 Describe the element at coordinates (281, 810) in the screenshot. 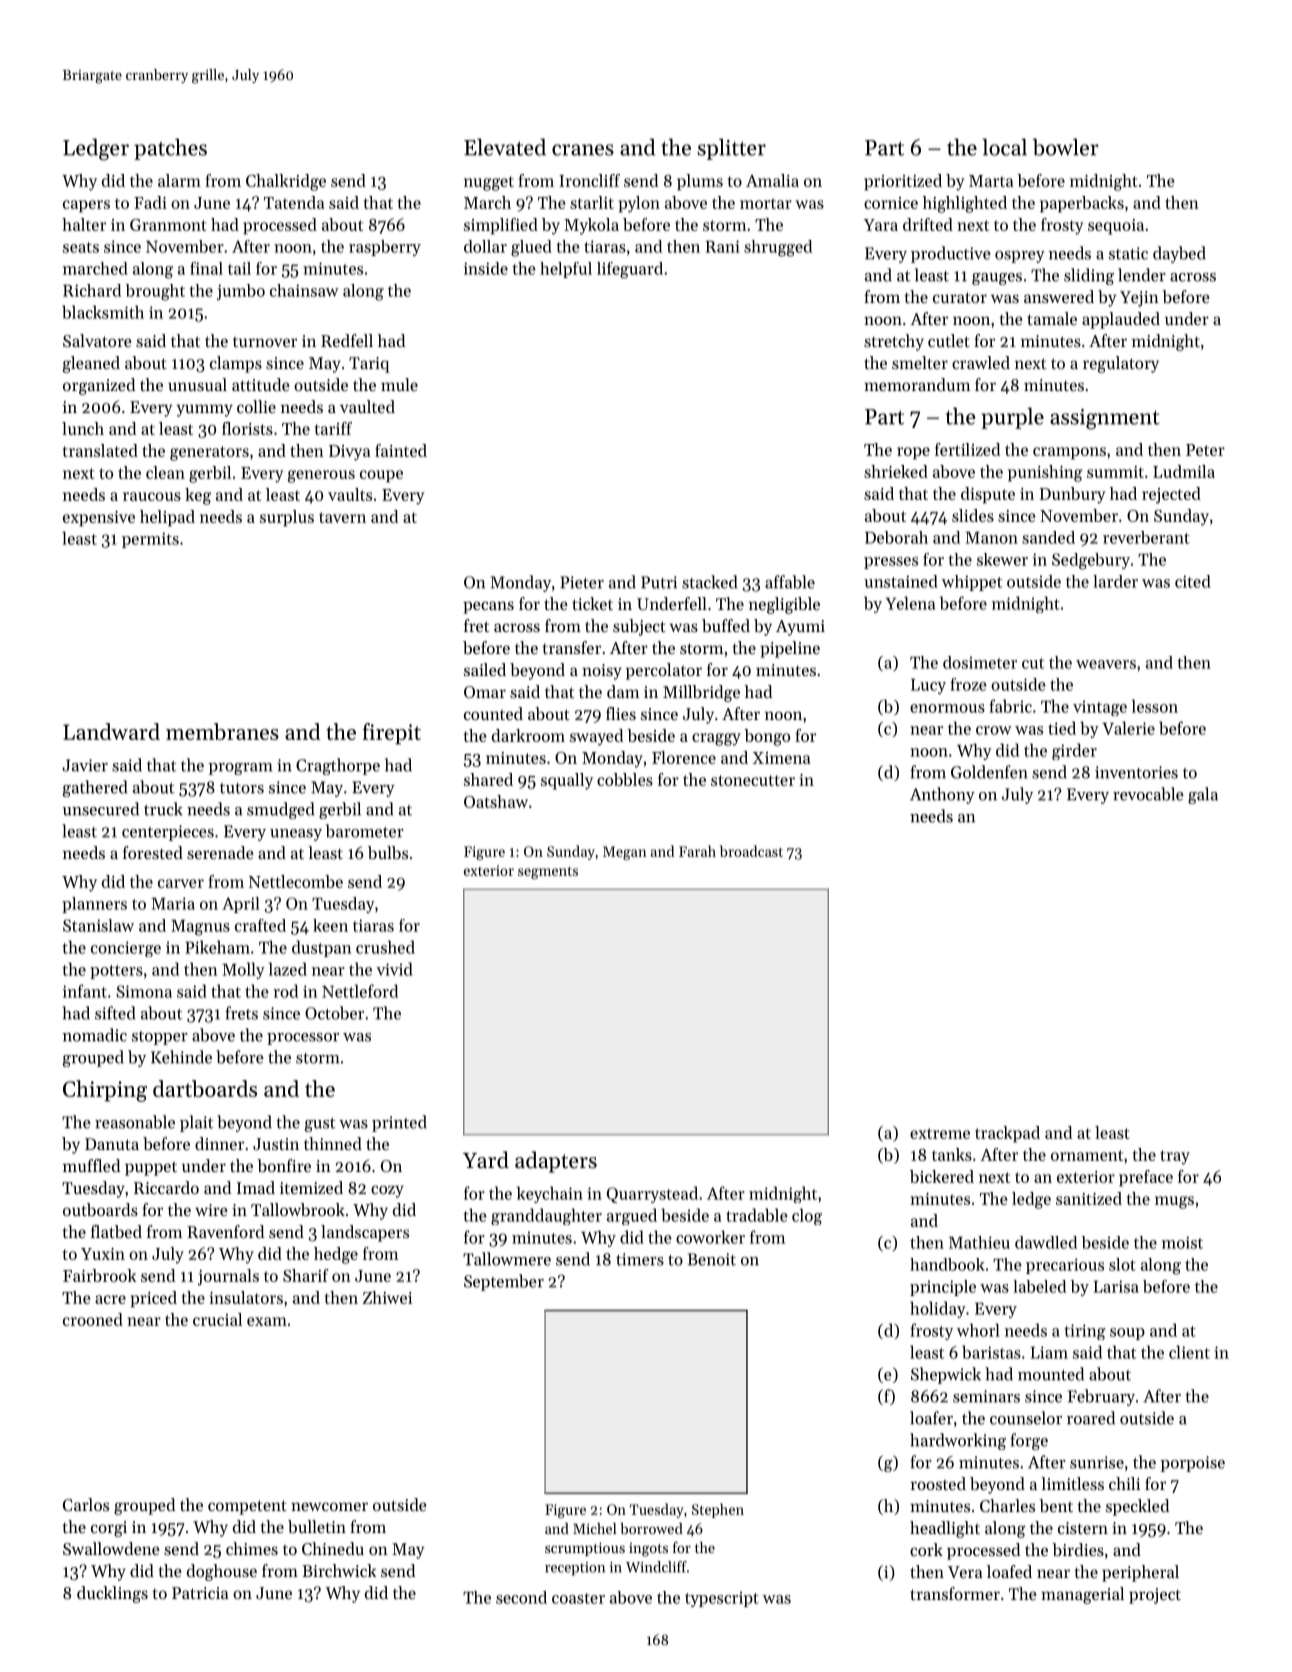

I see `smudged` at that location.
